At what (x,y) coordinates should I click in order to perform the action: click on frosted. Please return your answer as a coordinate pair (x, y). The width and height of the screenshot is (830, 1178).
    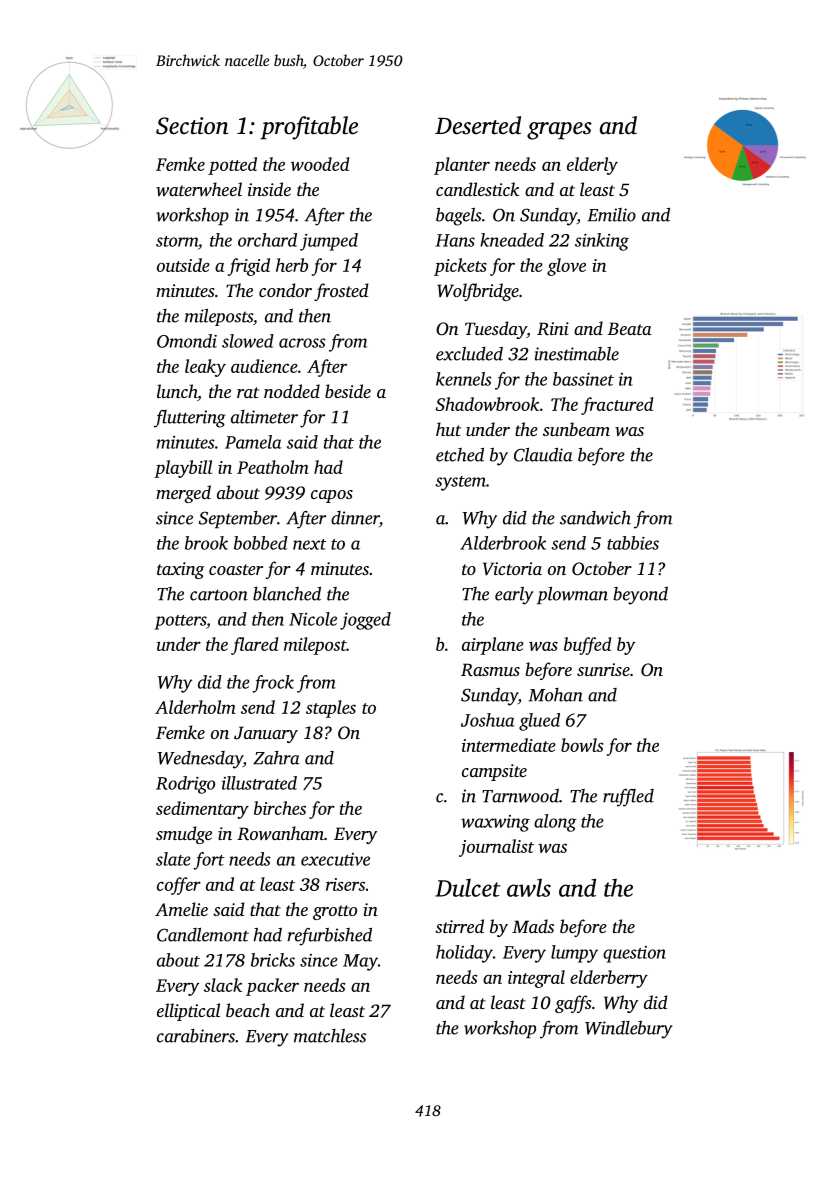
    Looking at the image, I should click on (341, 292).
